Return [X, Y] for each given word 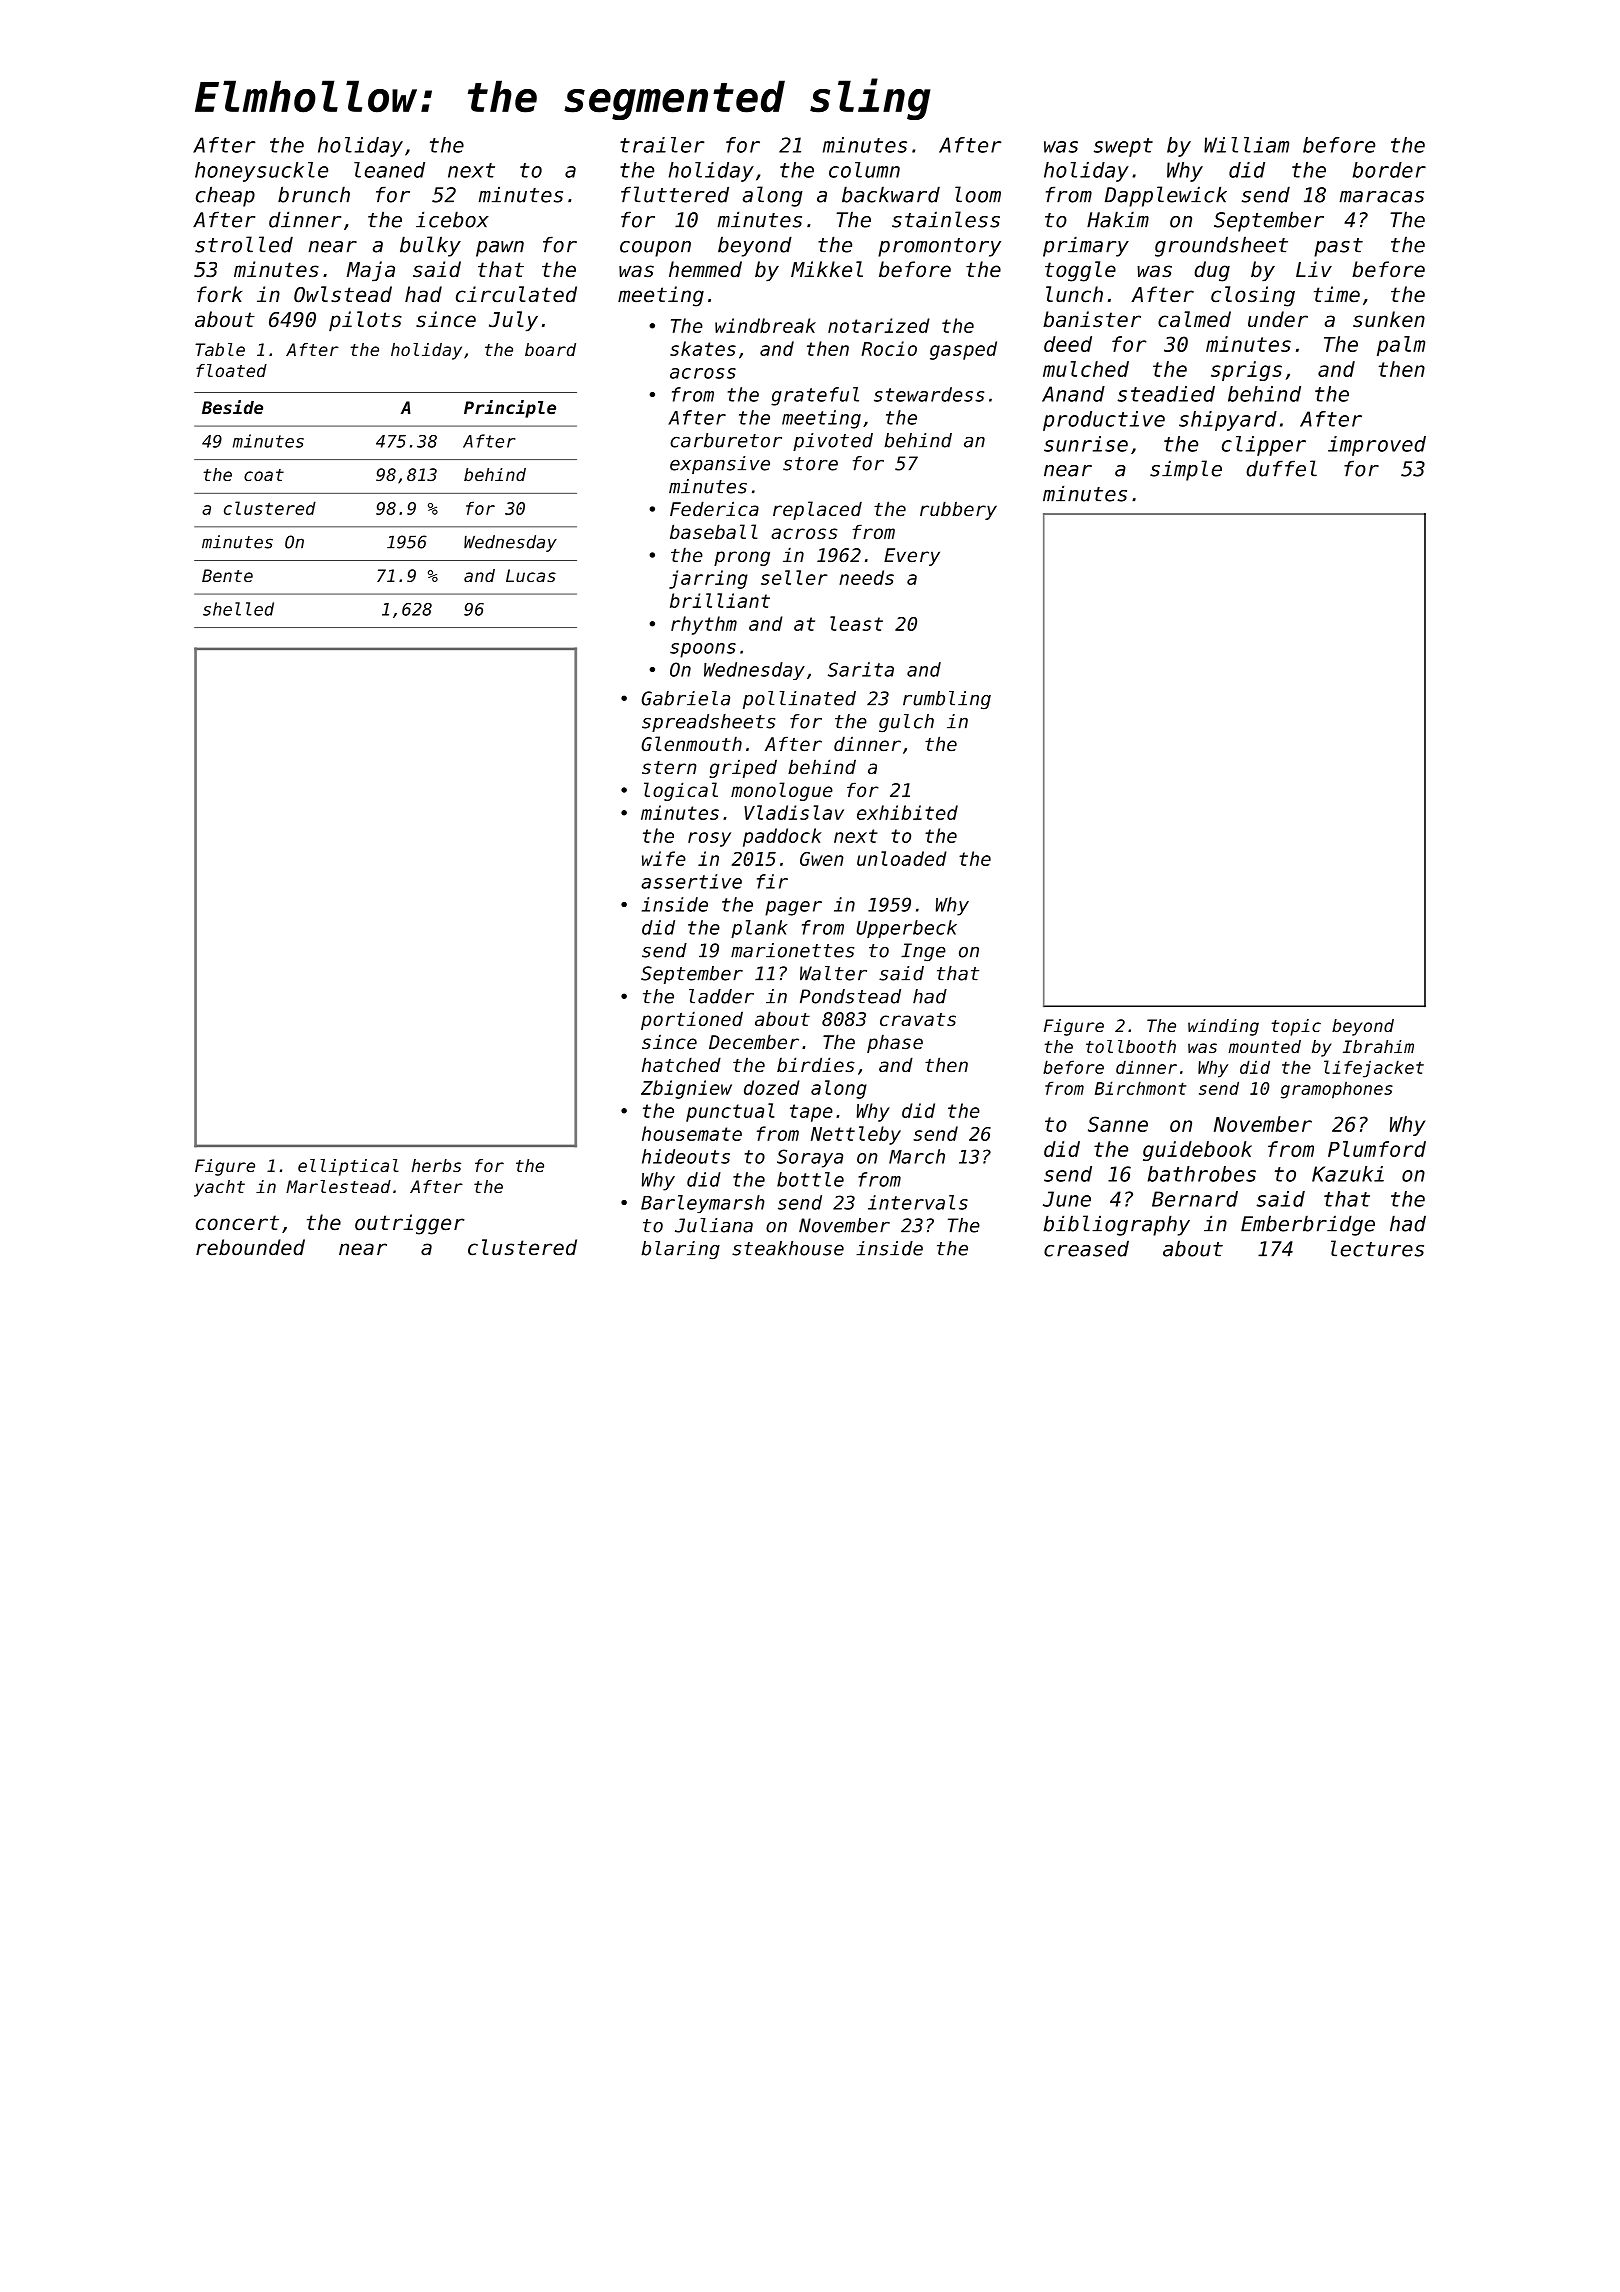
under [1278, 319]
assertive [691, 881]
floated [231, 370]
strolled [244, 244]
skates [703, 348]
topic [1296, 1027]
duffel [1281, 468]
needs [866, 577]
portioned [692, 1020]
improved [1377, 446]
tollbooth [1131, 1046]
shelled [238, 609]
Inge [923, 952]
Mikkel [827, 269]
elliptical [348, 1167]
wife [664, 858]
